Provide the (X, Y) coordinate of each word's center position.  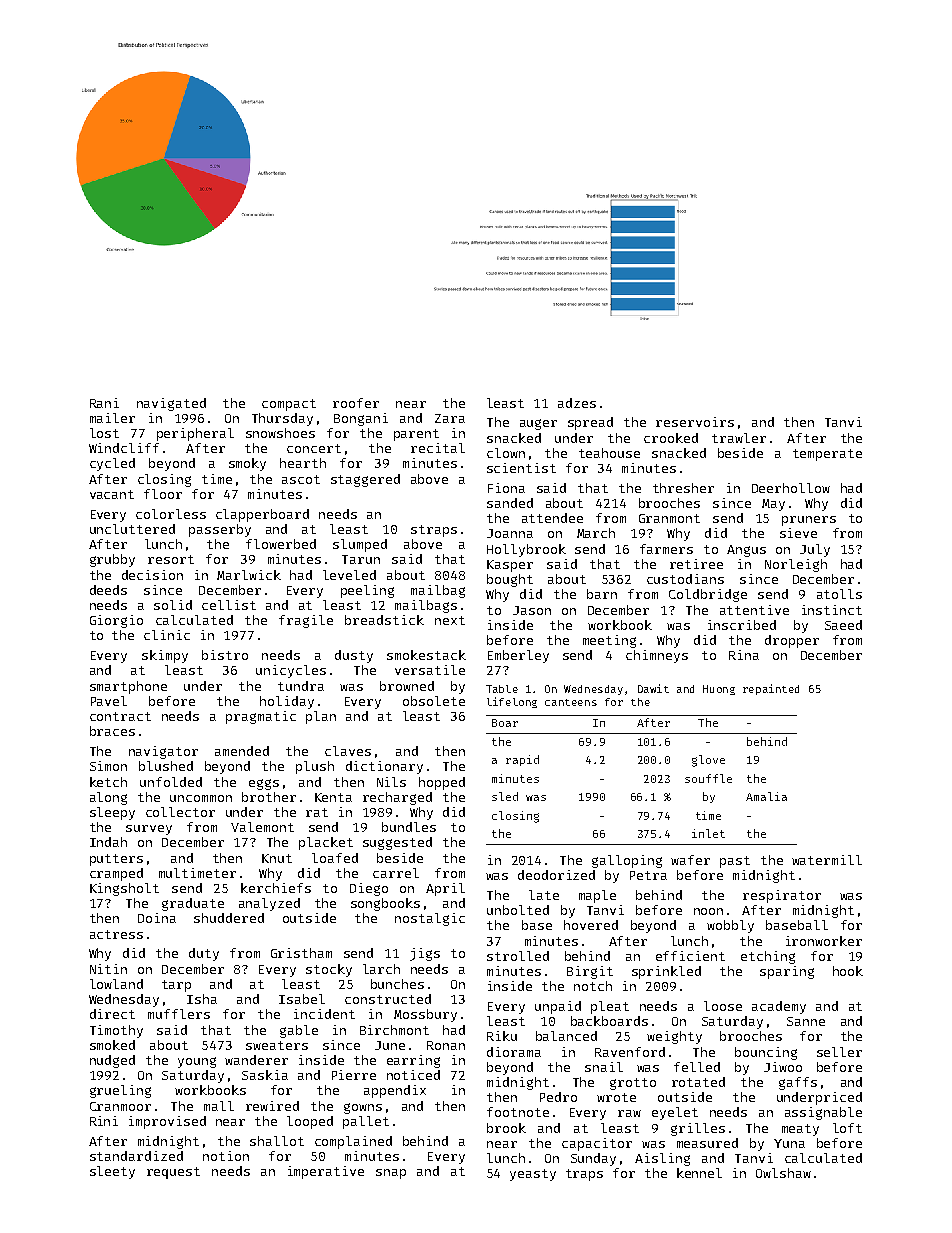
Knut (277, 858)
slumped (360, 545)
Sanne (806, 1021)
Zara (450, 418)
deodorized (556, 875)
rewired (272, 1106)
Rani (104, 403)
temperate (827, 455)
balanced (566, 1036)
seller (839, 1052)
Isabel (302, 999)
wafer (690, 860)
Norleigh (796, 565)
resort (171, 559)
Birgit (590, 972)
